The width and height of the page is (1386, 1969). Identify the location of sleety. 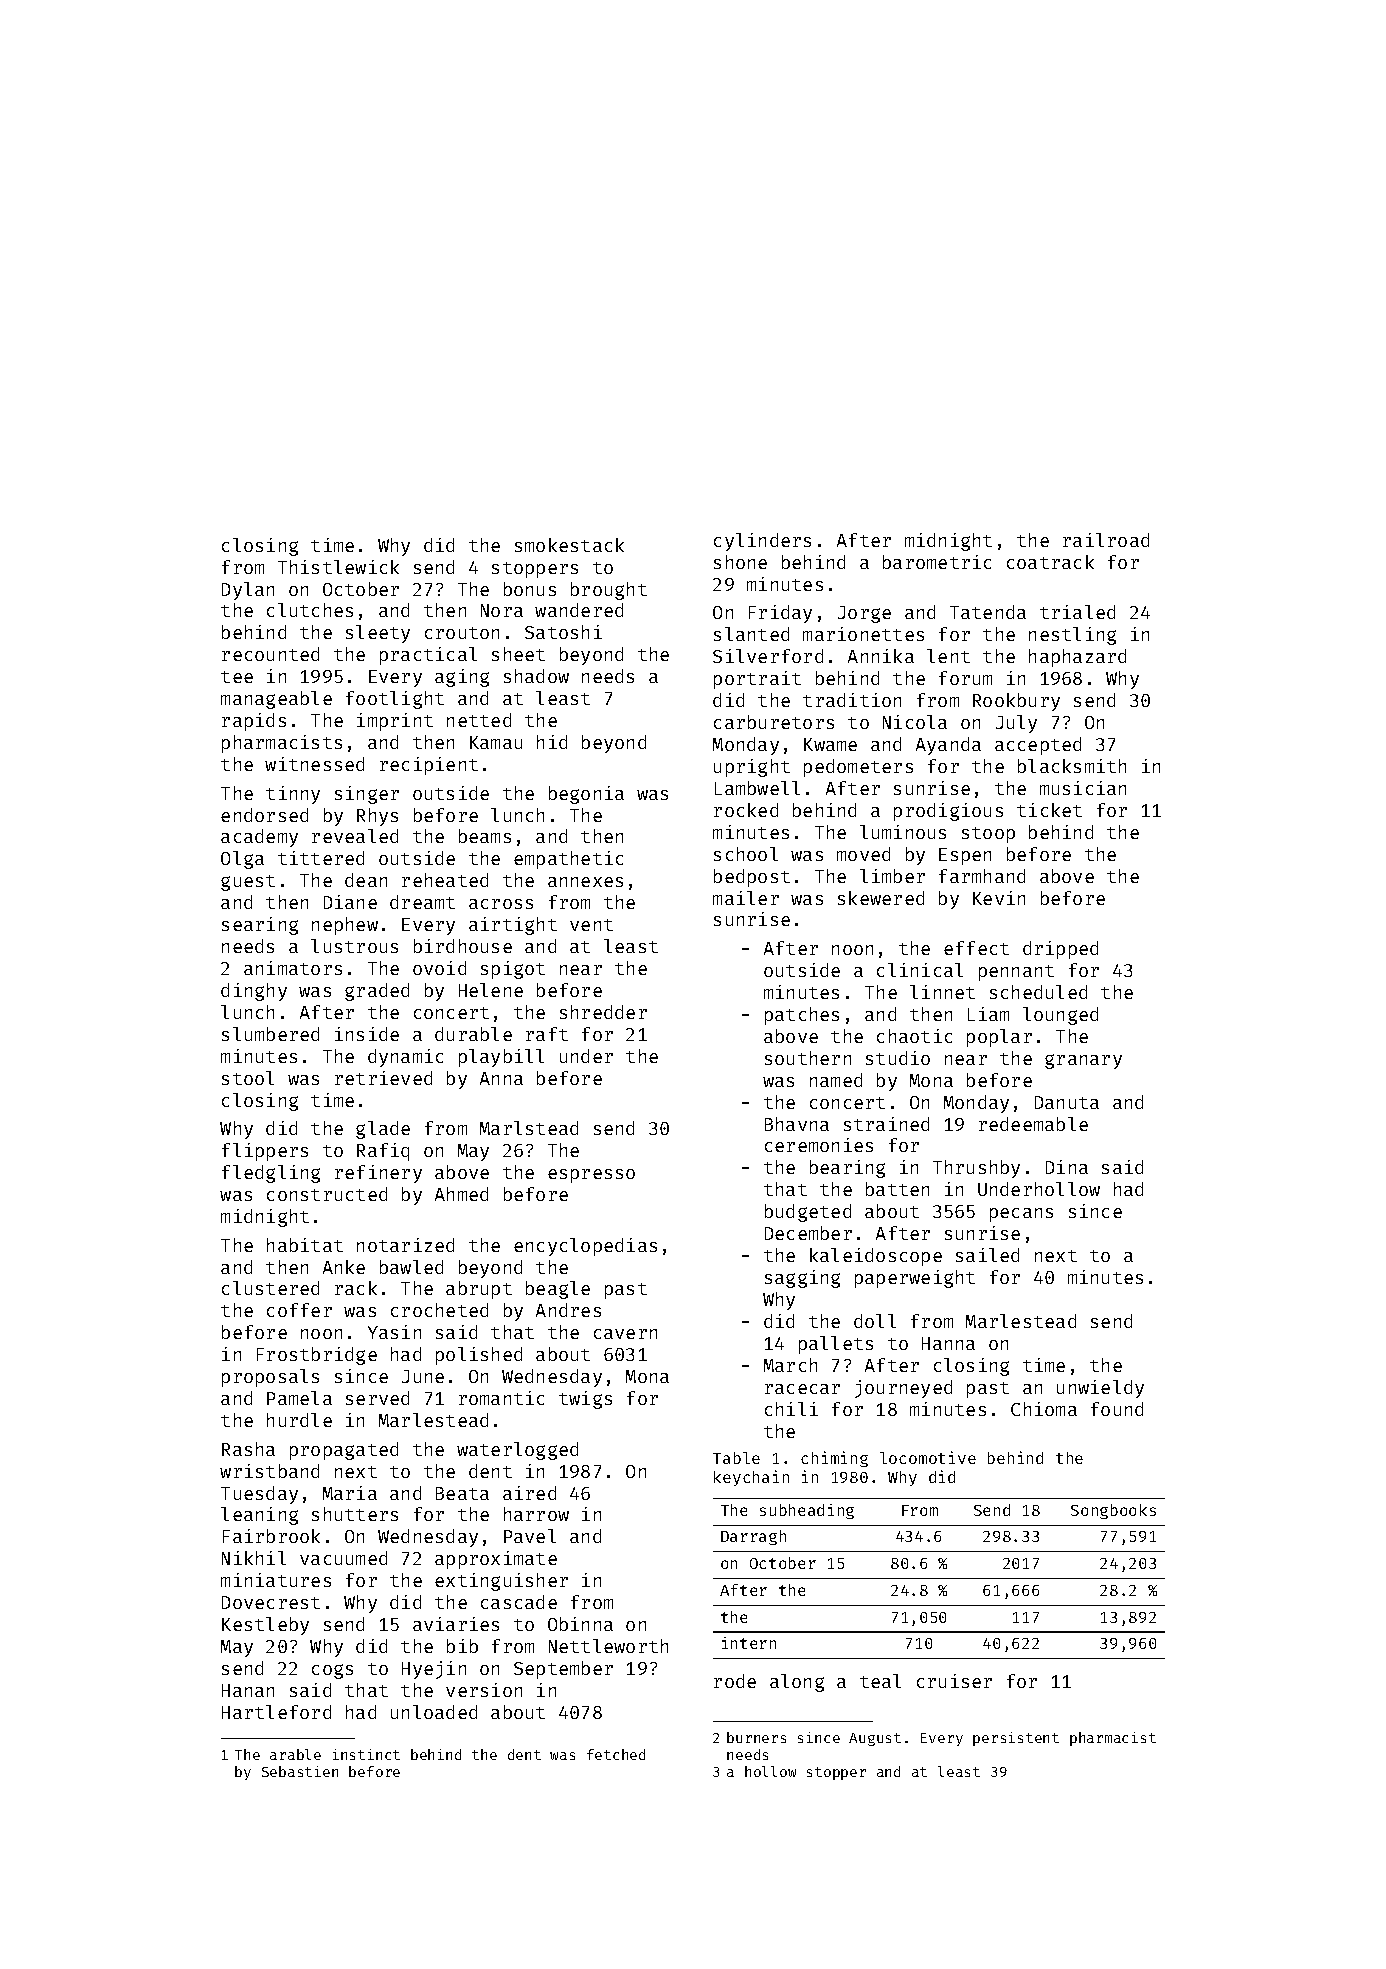
(378, 634).
